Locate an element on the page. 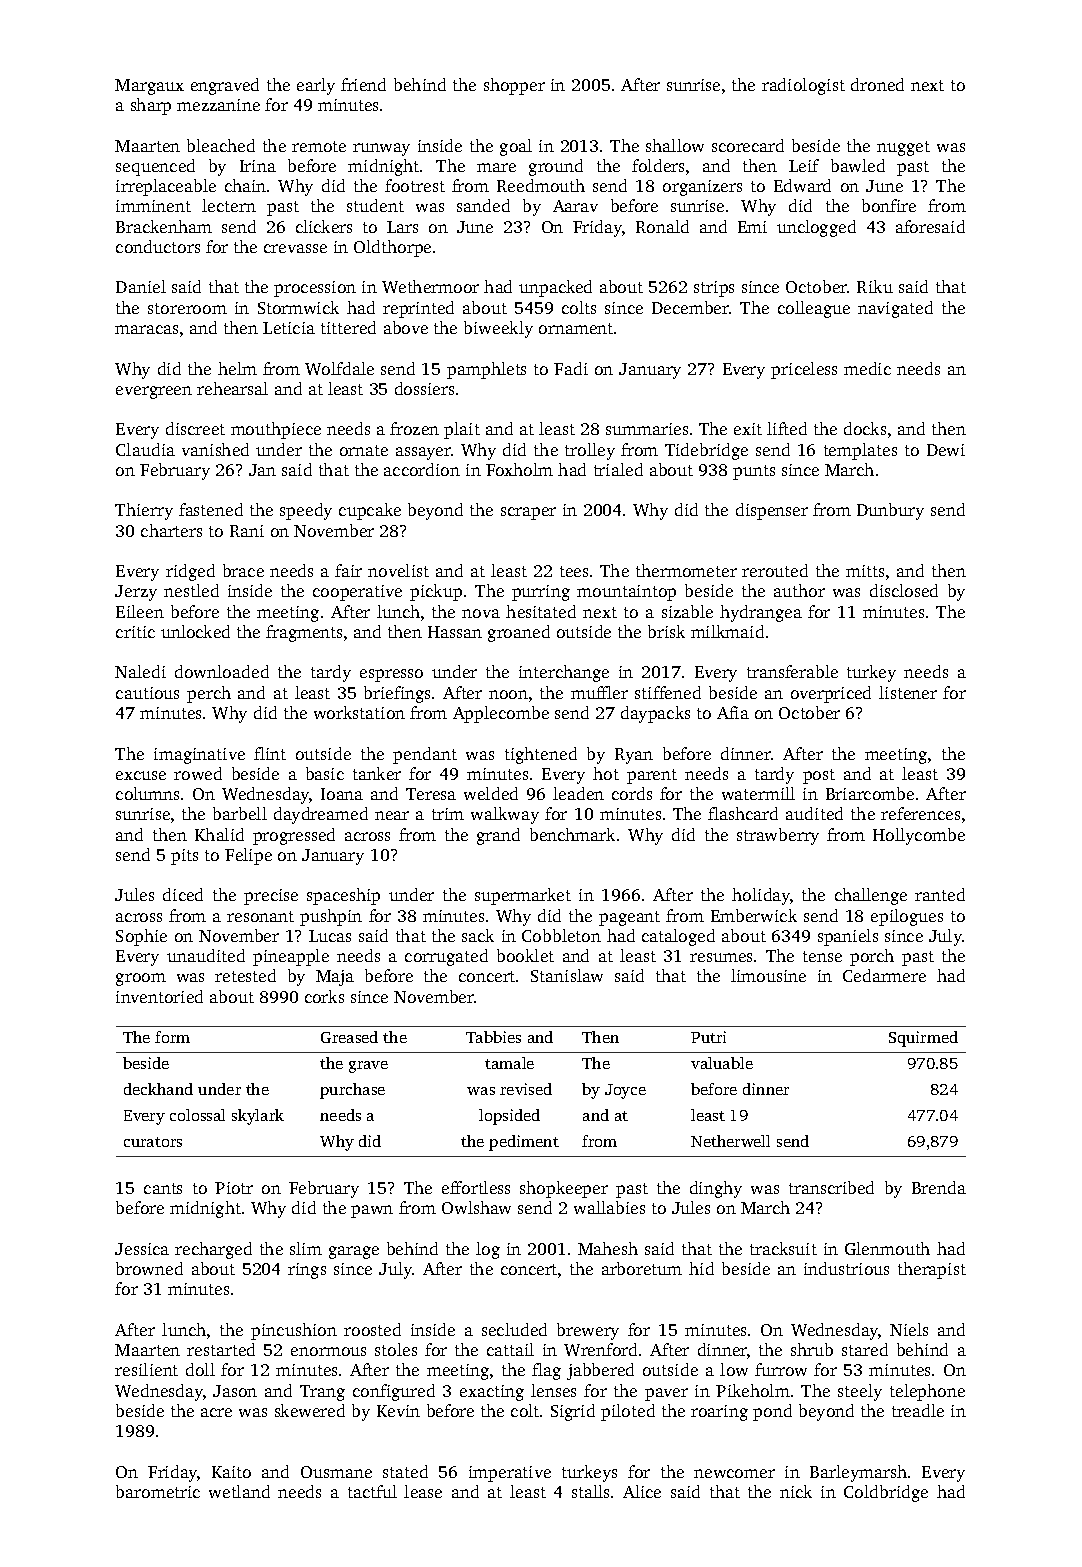  effortless is located at coordinates (476, 1187).
